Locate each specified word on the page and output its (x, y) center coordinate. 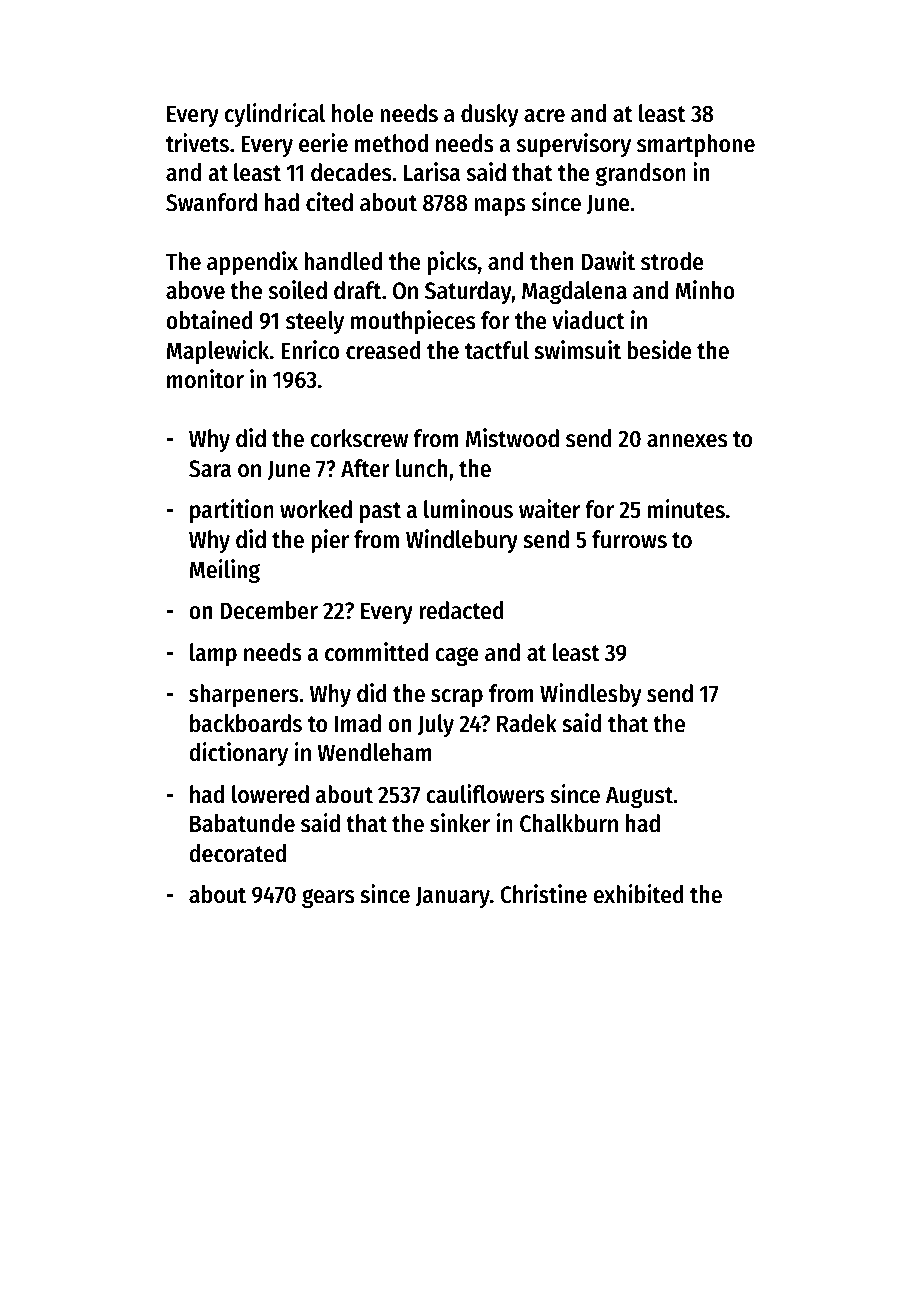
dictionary (238, 754)
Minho (705, 290)
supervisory (574, 145)
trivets (197, 143)
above (195, 290)
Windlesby (590, 695)
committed (376, 652)
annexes (687, 441)
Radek (527, 723)
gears (328, 898)
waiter (549, 509)
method (391, 143)
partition (232, 511)
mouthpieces (413, 322)
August (639, 797)
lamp (213, 654)
